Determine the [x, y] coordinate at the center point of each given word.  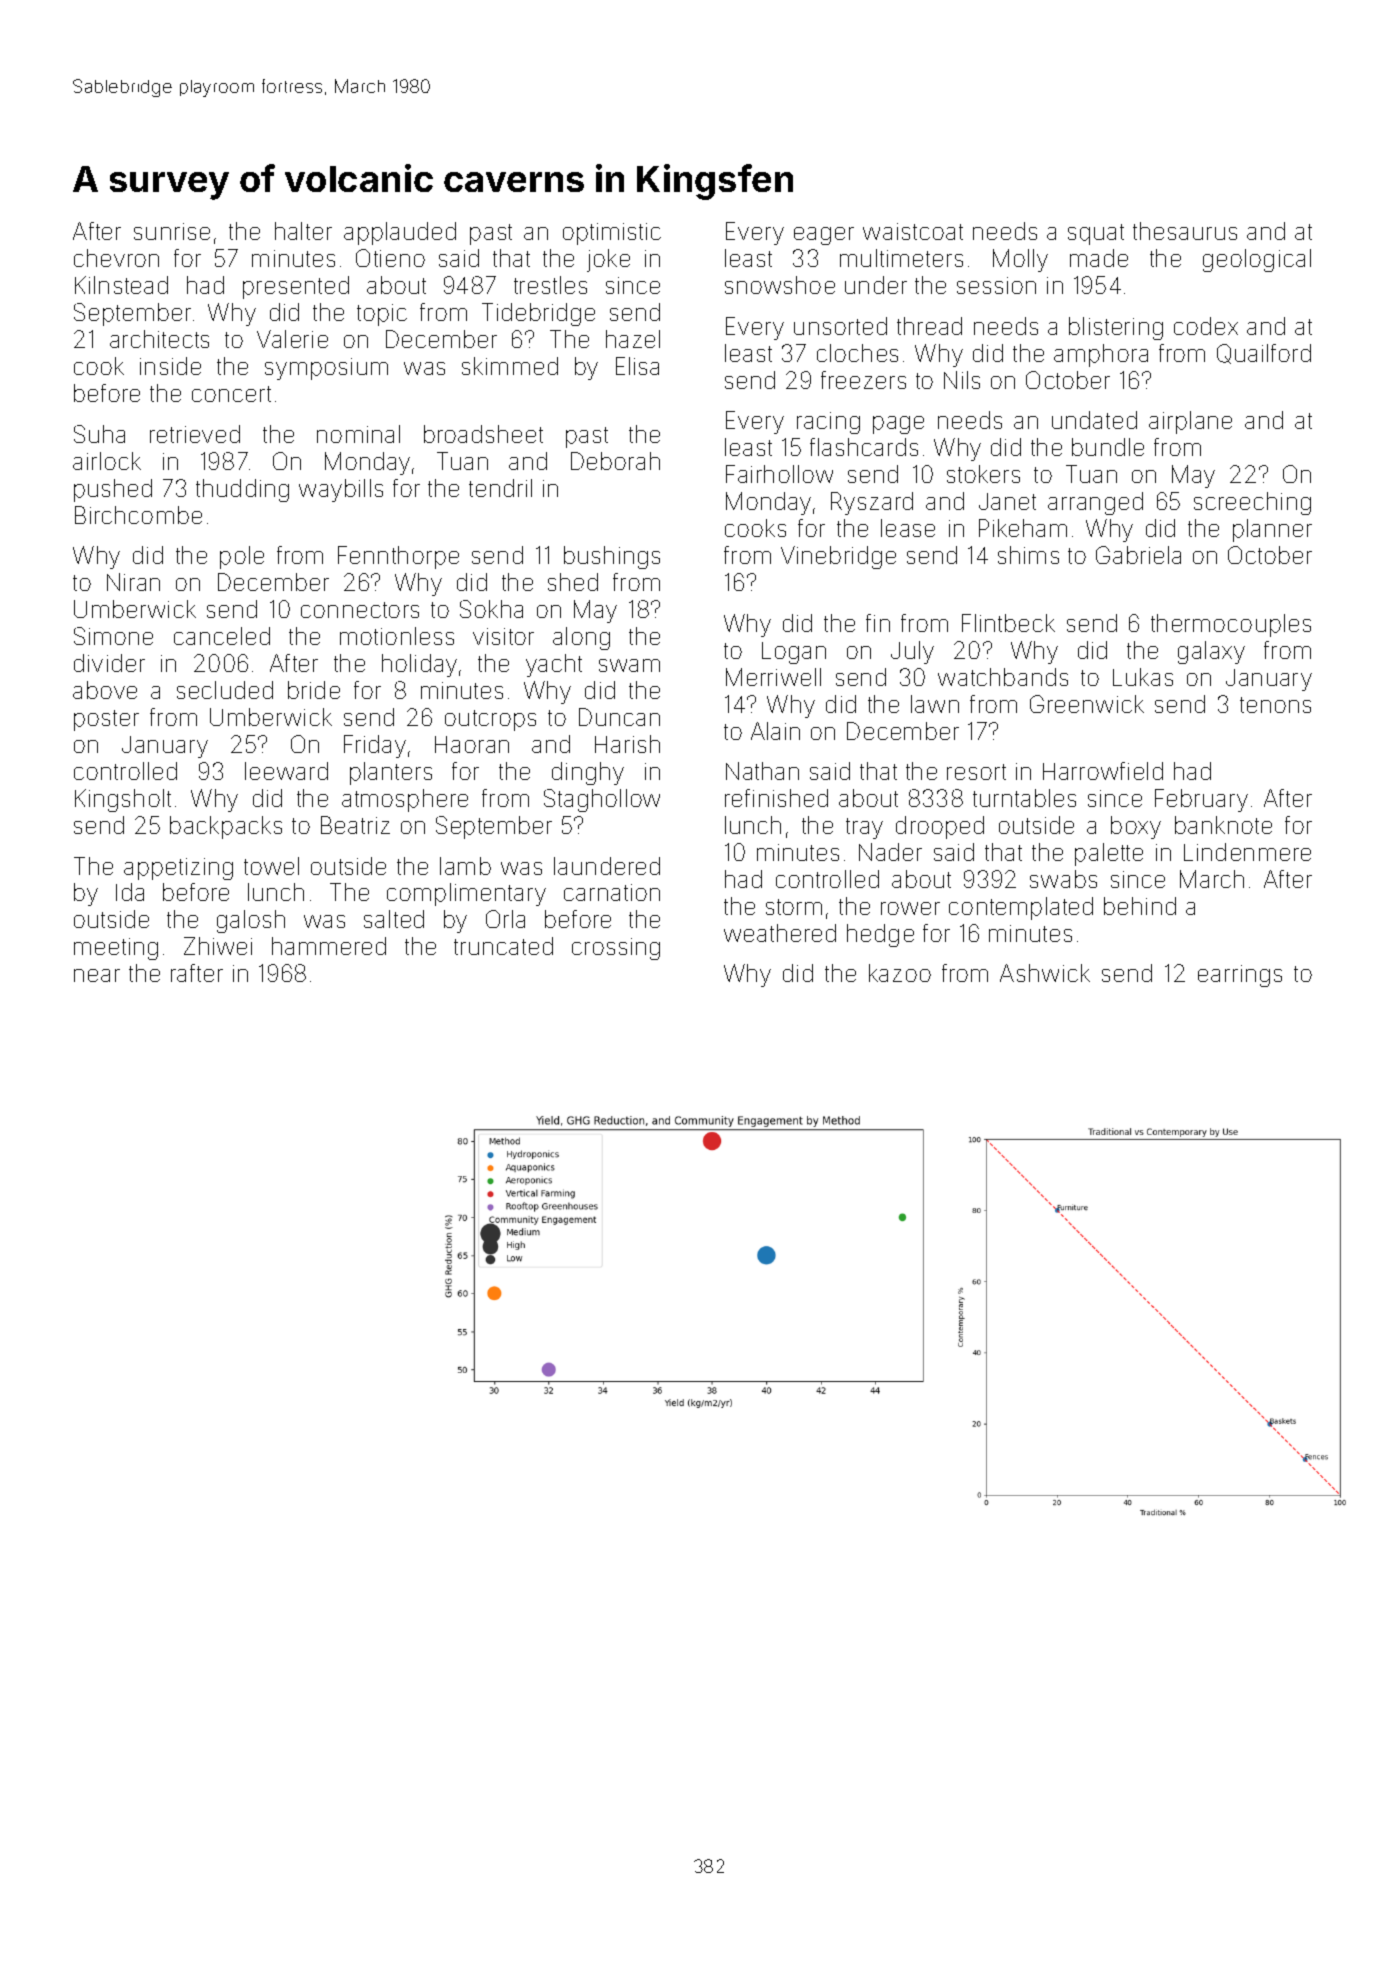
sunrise [172, 231]
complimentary [466, 894]
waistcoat [913, 231]
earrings [1240, 976]
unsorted [840, 326]
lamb [465, 866]
